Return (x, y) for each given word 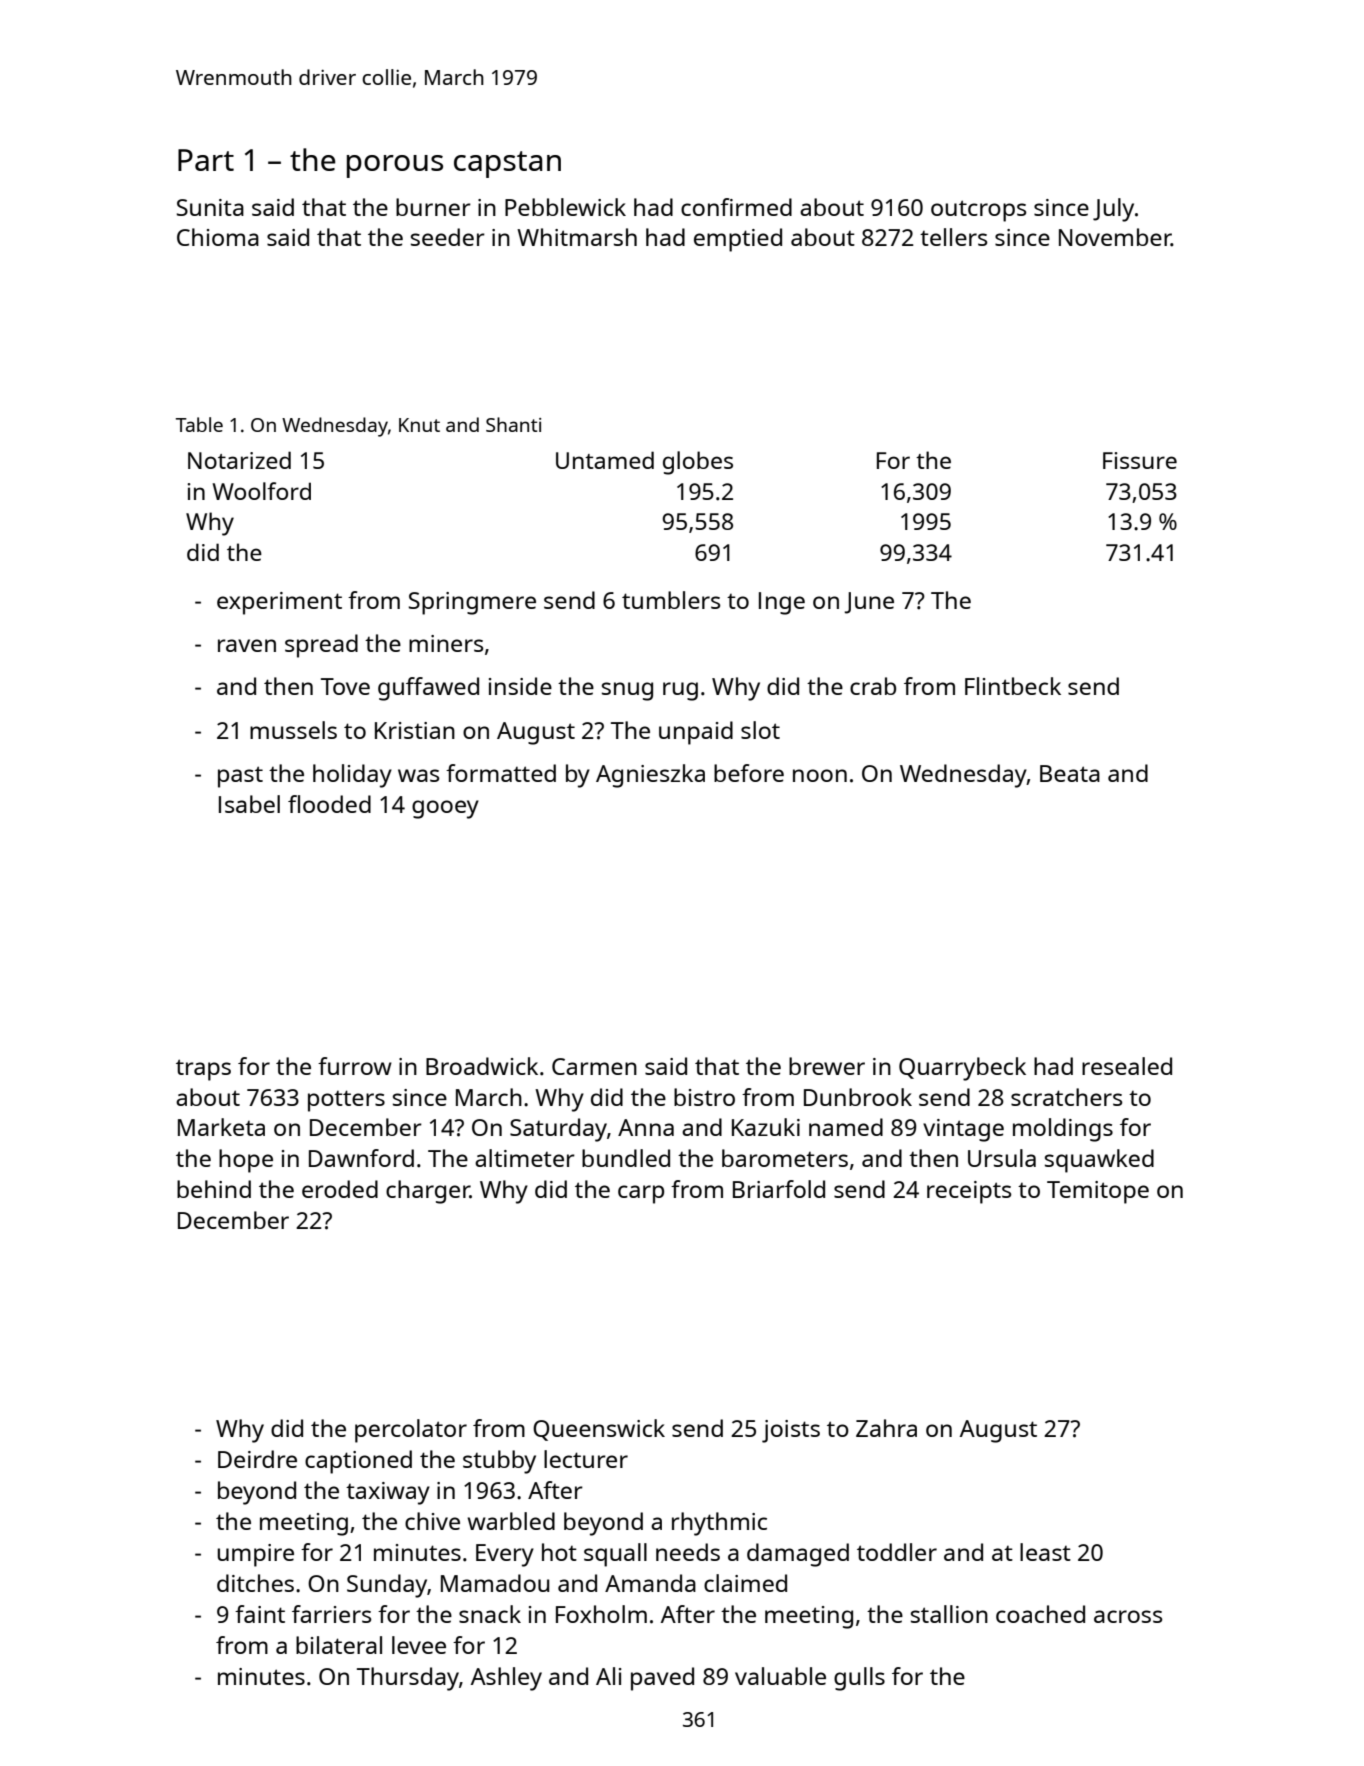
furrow (355, 1066)
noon (820, 775)
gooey (445, 809)
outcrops (978, 211)
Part (206, 160)
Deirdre (257, 1459)
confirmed (736, 207)
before (749, 773)
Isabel (249, 804)
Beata (1070, 773)
